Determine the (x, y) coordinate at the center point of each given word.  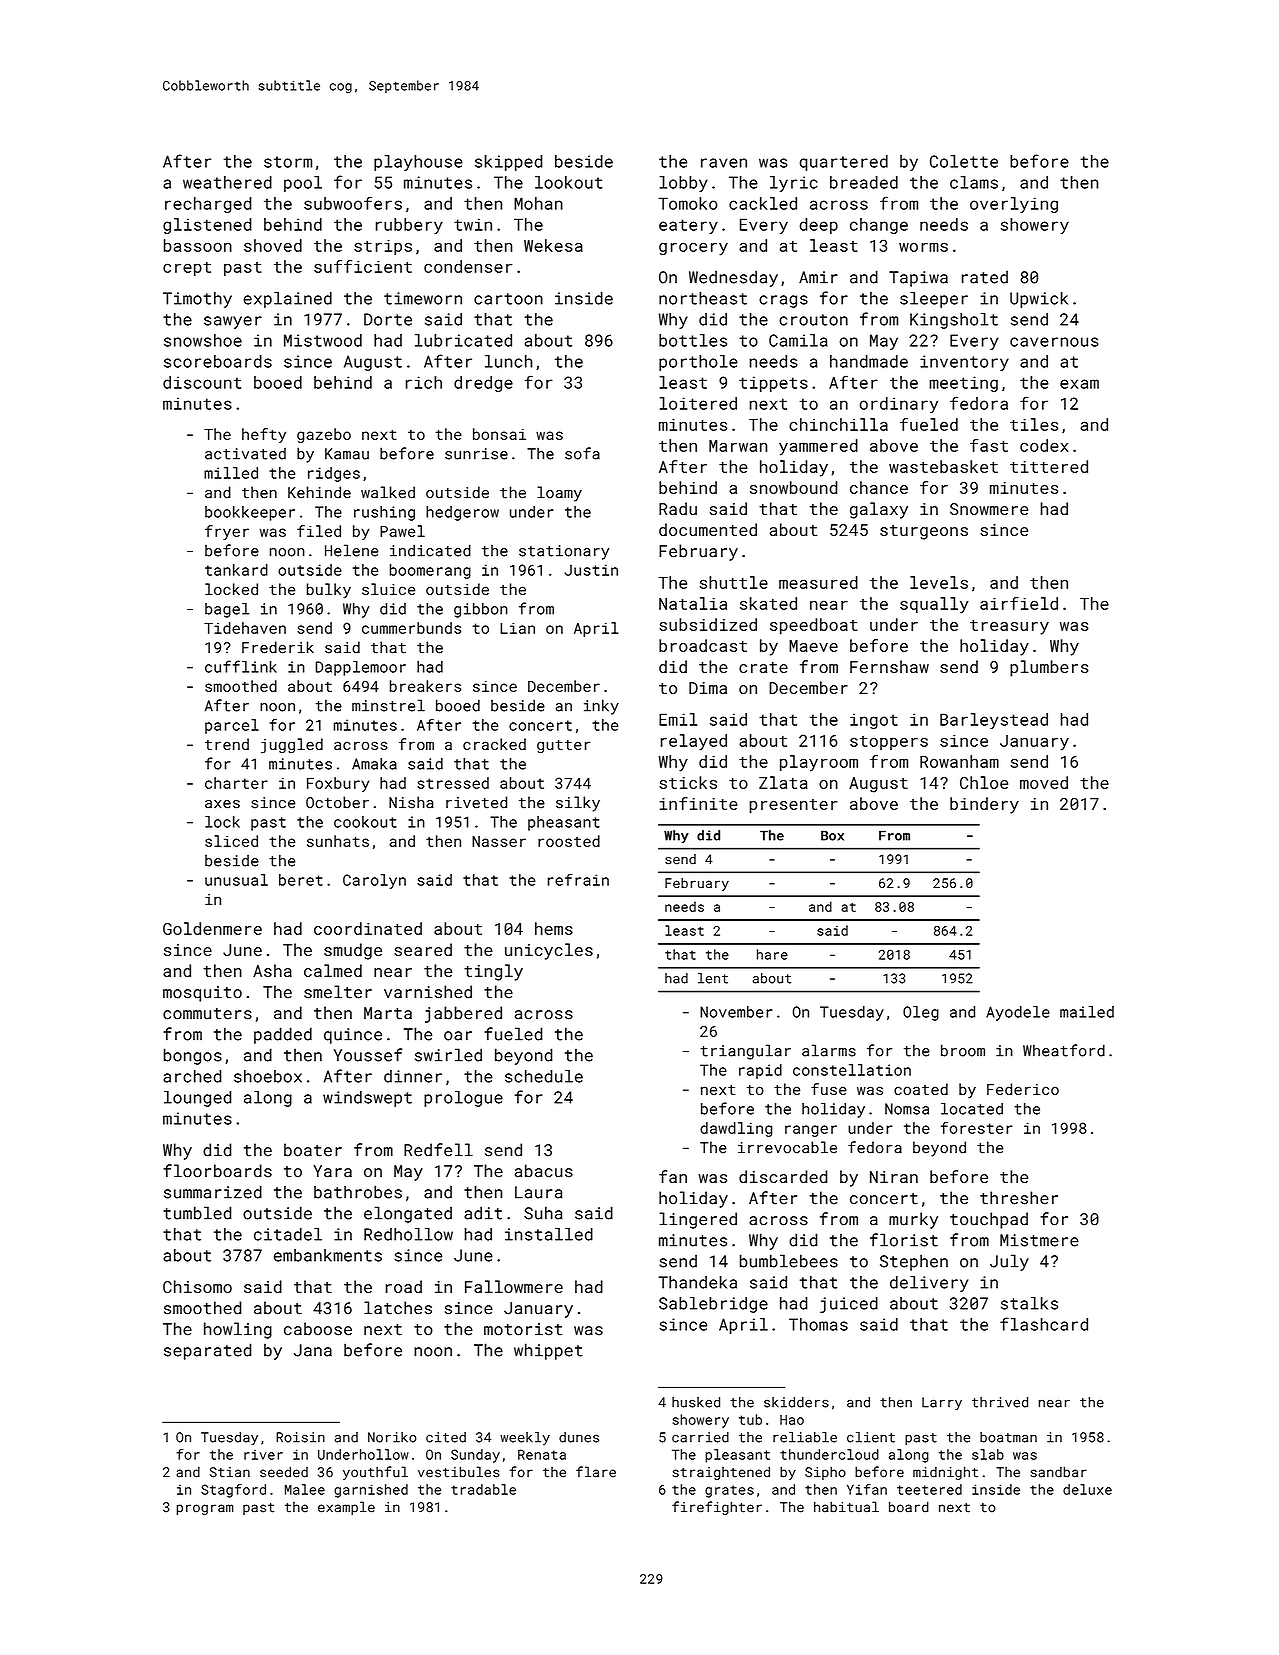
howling (238, 1330)
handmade (869, 361)
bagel (227, 610)
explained (287, 300)
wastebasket (943, 466)
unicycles (549, 951)
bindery (984, 805)
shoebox (268, 1076)
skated (768, 603)
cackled (763, 203)
